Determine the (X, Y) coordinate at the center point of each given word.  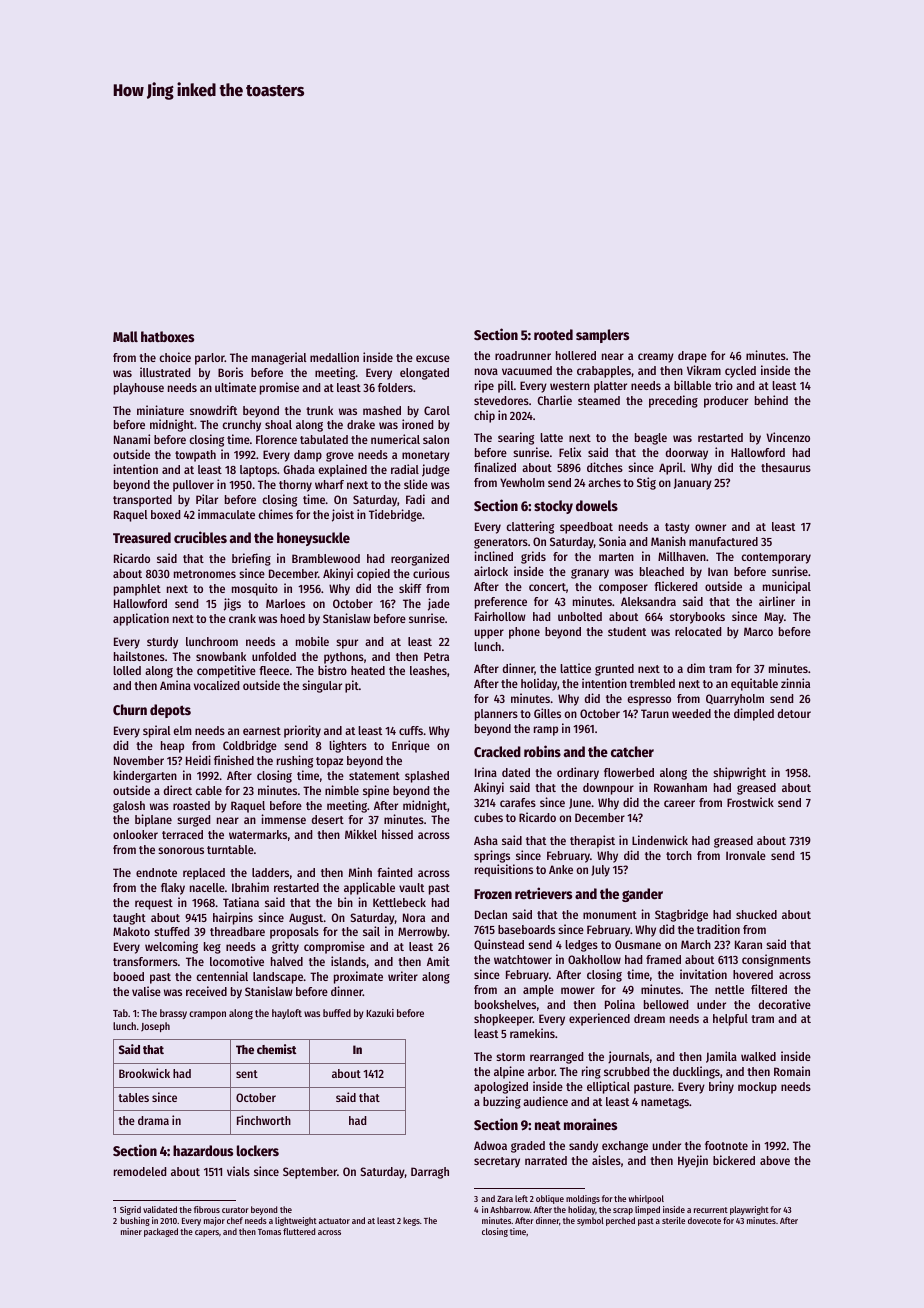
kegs (411, 1221)
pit (352, 686)
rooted (553, 334)
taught (129, 919)
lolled (127, 670)
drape (692, 357)
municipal (787, 587)
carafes (518, 802)
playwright (749, 1210)
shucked (756, 914)
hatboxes (167, 336)
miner (131, 1231)
